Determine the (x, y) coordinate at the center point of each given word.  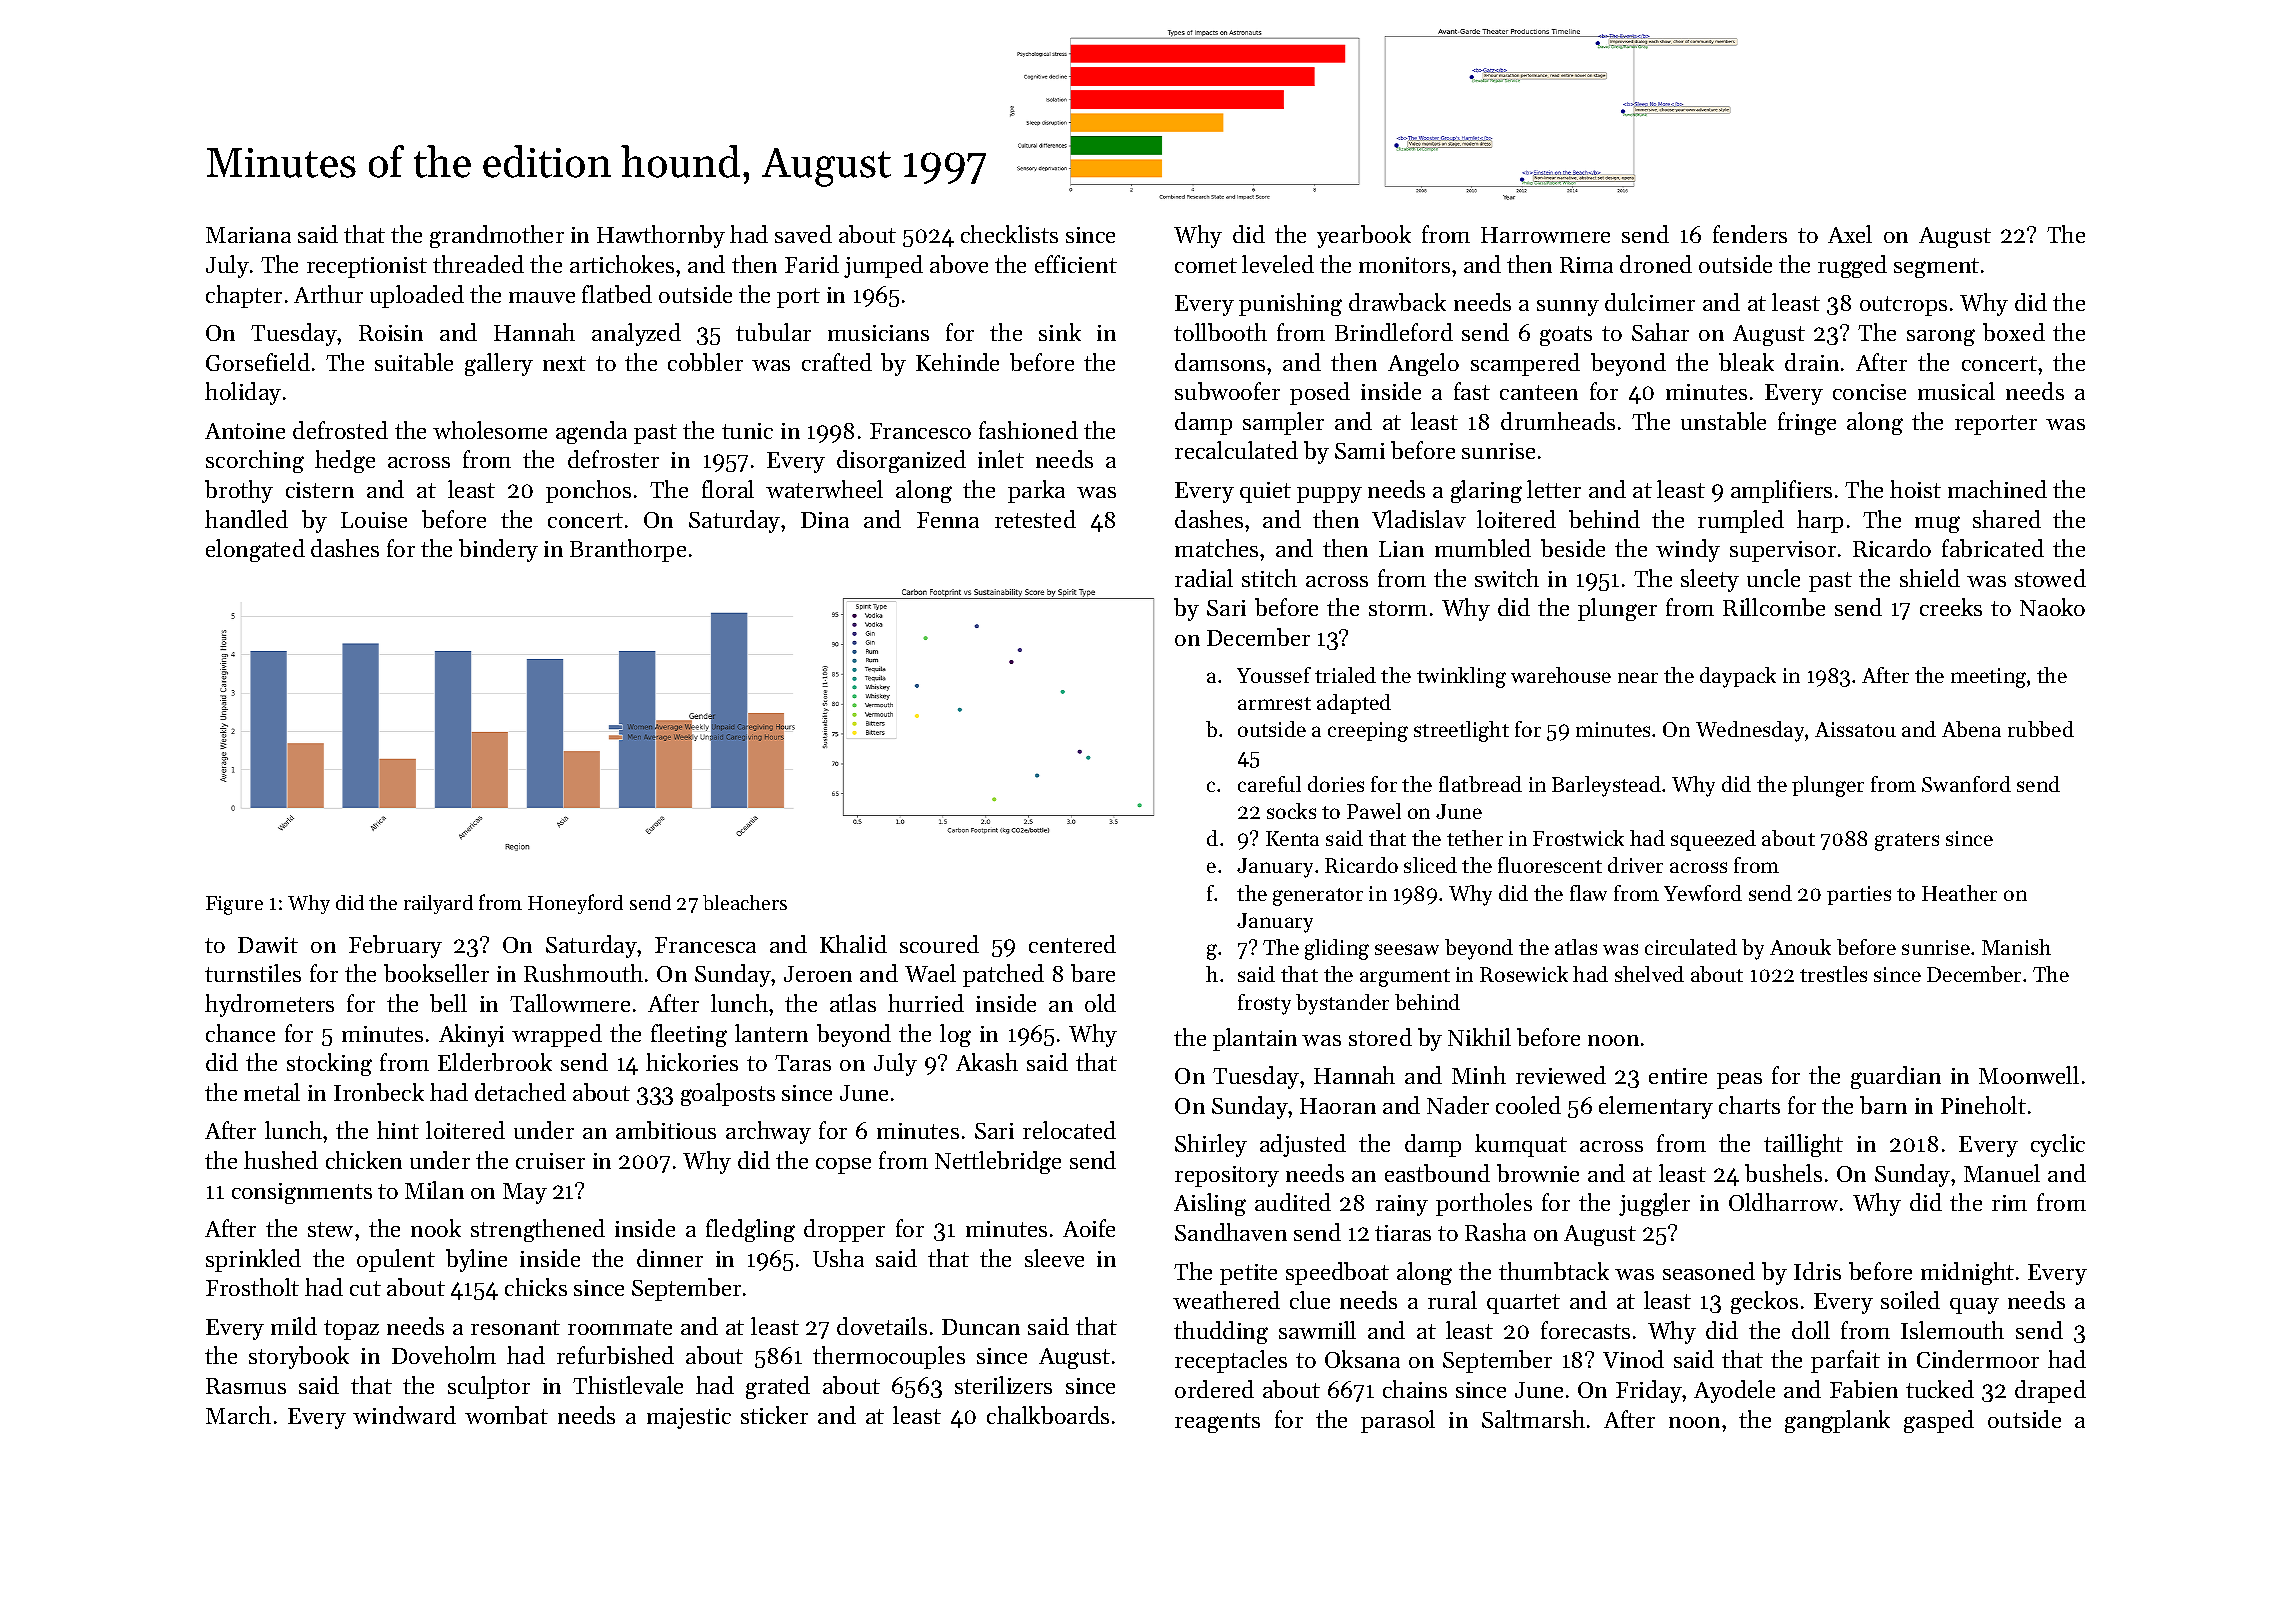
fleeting (689, 1035)
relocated (1069, 1130)
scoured (939, 944)
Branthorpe (628, 550)
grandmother (497, 236)
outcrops (1903, 306)
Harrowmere (1545, 235)
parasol (1398, 1421)
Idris (1817, 1271)
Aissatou (1855, 729)
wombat (506, 1415)
